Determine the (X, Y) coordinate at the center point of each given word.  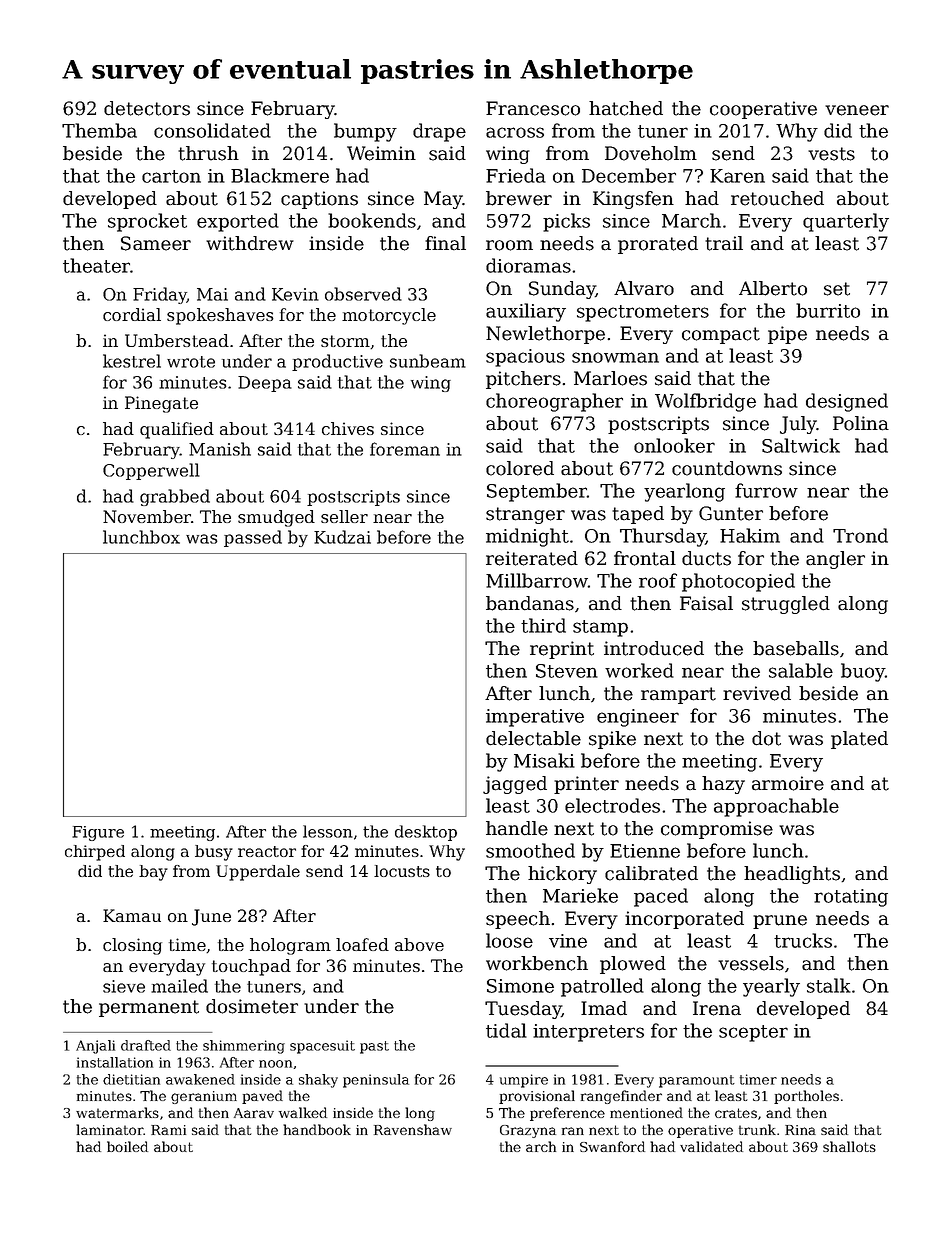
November (147, 516)
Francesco (533, 108)
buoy (863, 672)
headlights (792, 875)
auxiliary (526, 312)
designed (847, 402)
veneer (857, 110)
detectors (147, 108)
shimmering (244, 1047)
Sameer (156, 243)
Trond (860, 535)
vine (568, 941)
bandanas (530, 603)
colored (520, 468)
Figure (98, 833)
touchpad (251, 967)
